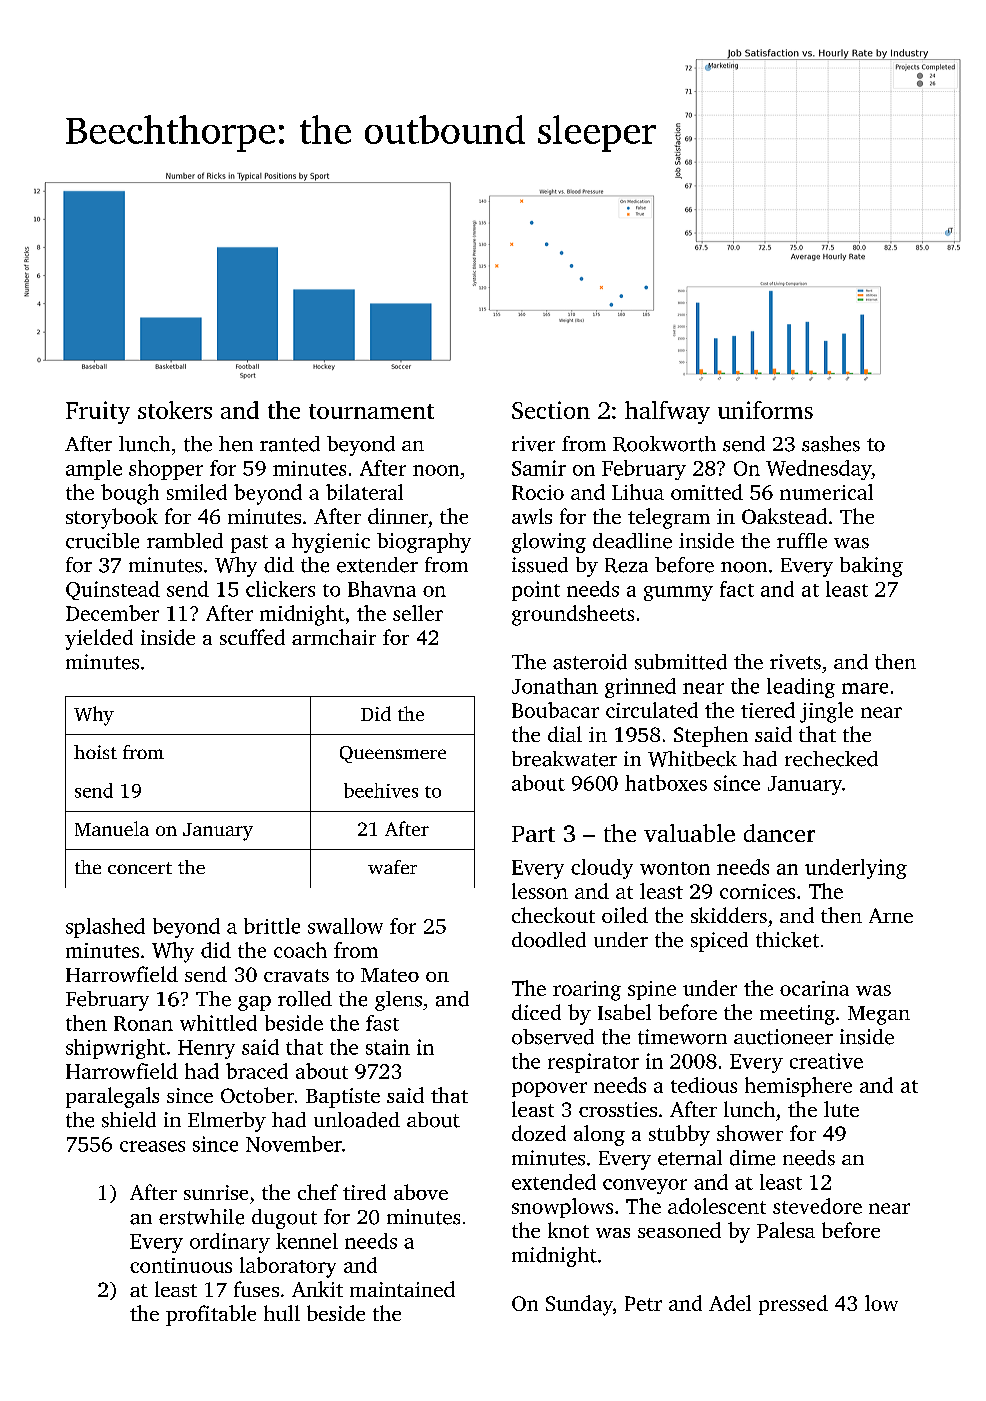  What do you see at coordinates (392, 867) in the screenshot?
I see `wafer` at bounding box center [392, 867].
